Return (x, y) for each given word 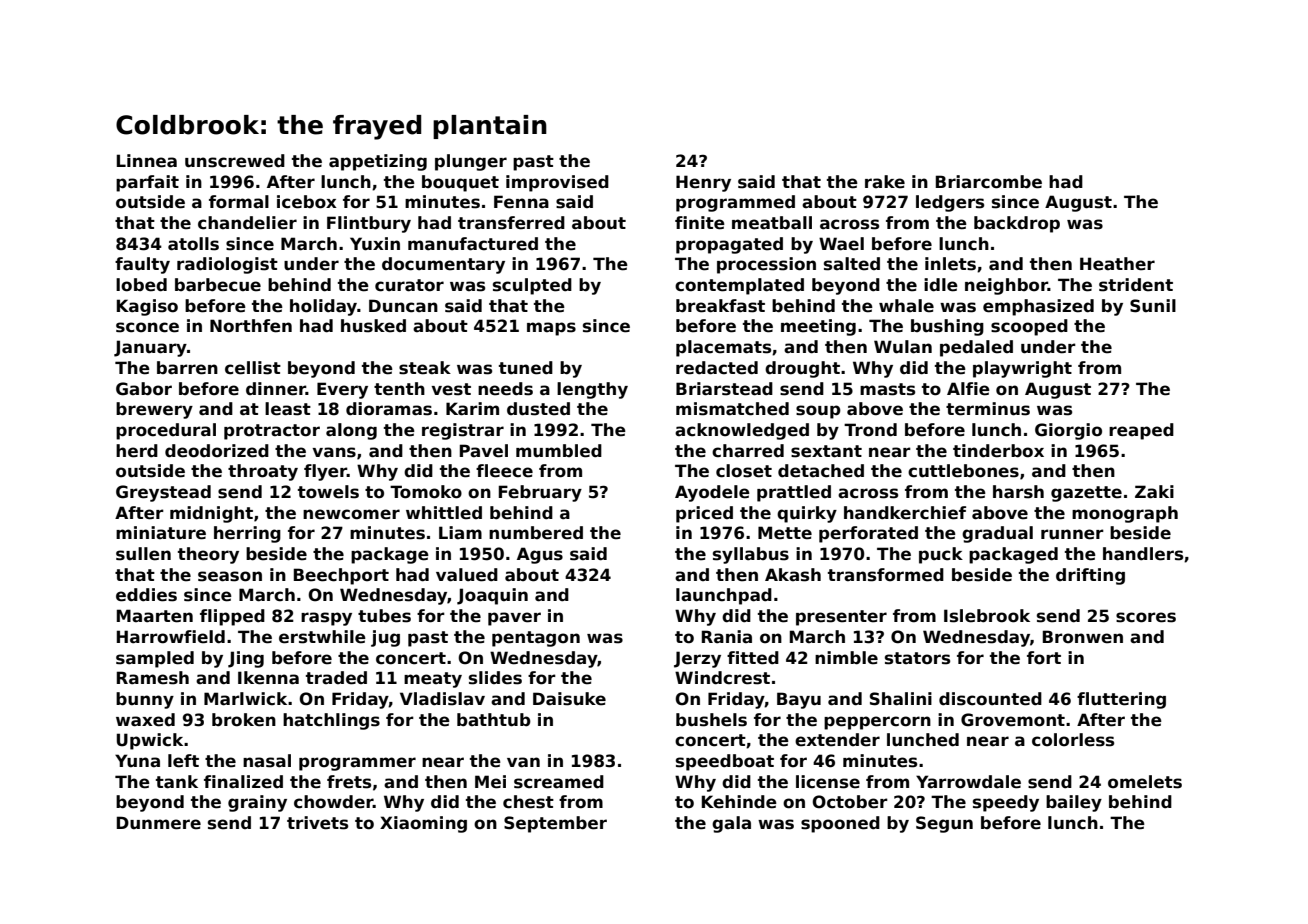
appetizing (378, 162)
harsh (1018, 492)
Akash (793, 575)
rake (885, 182)
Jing (246, 659)
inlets (950, 264)
